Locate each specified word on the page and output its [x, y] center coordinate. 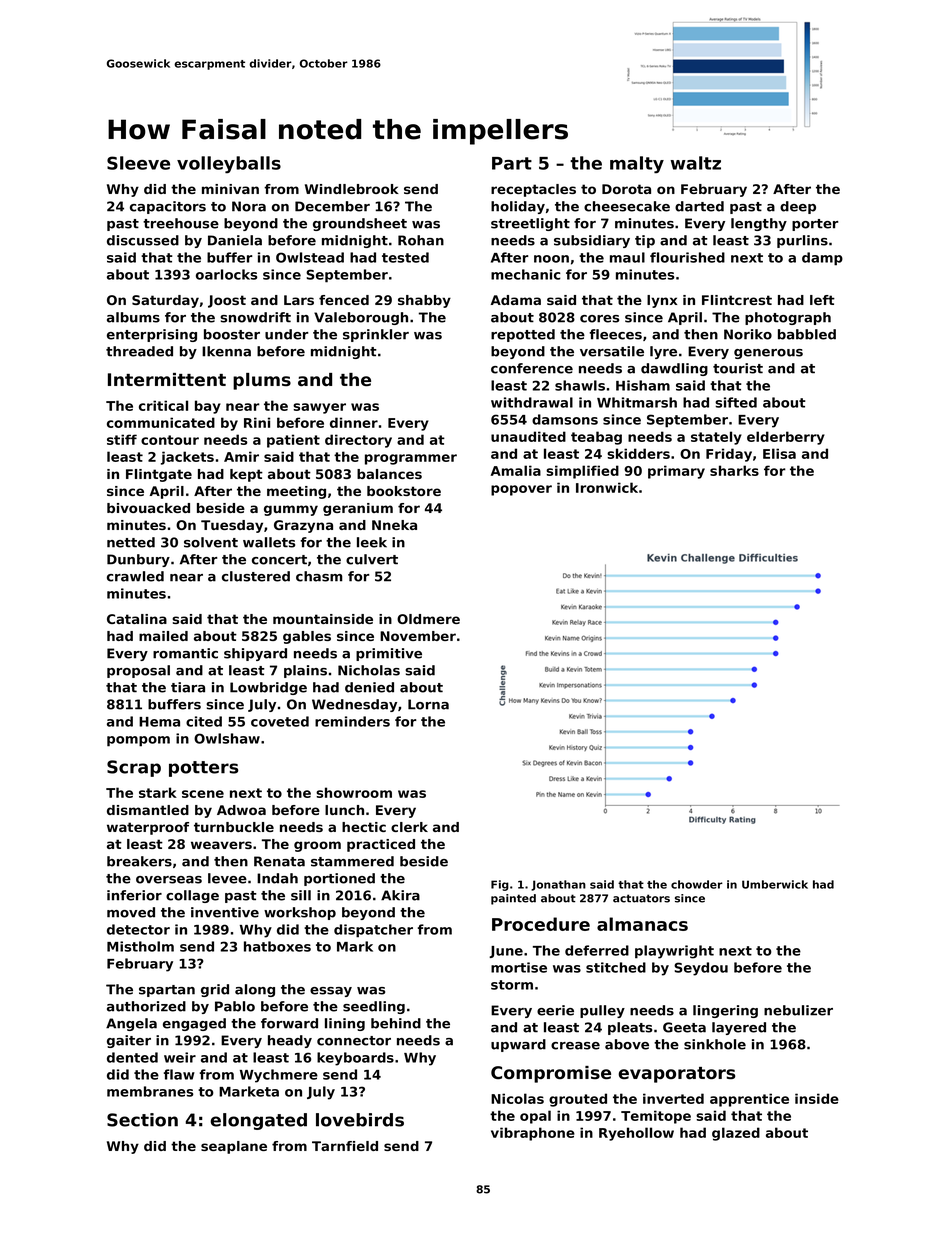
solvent [211, 542]
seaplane [234, 1147]
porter [815, 225]
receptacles [533, 190]
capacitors [168, 207]
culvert [372, 559]
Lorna [428, 704]
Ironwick [607, 487]
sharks [734, 470]
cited [204, 721]
